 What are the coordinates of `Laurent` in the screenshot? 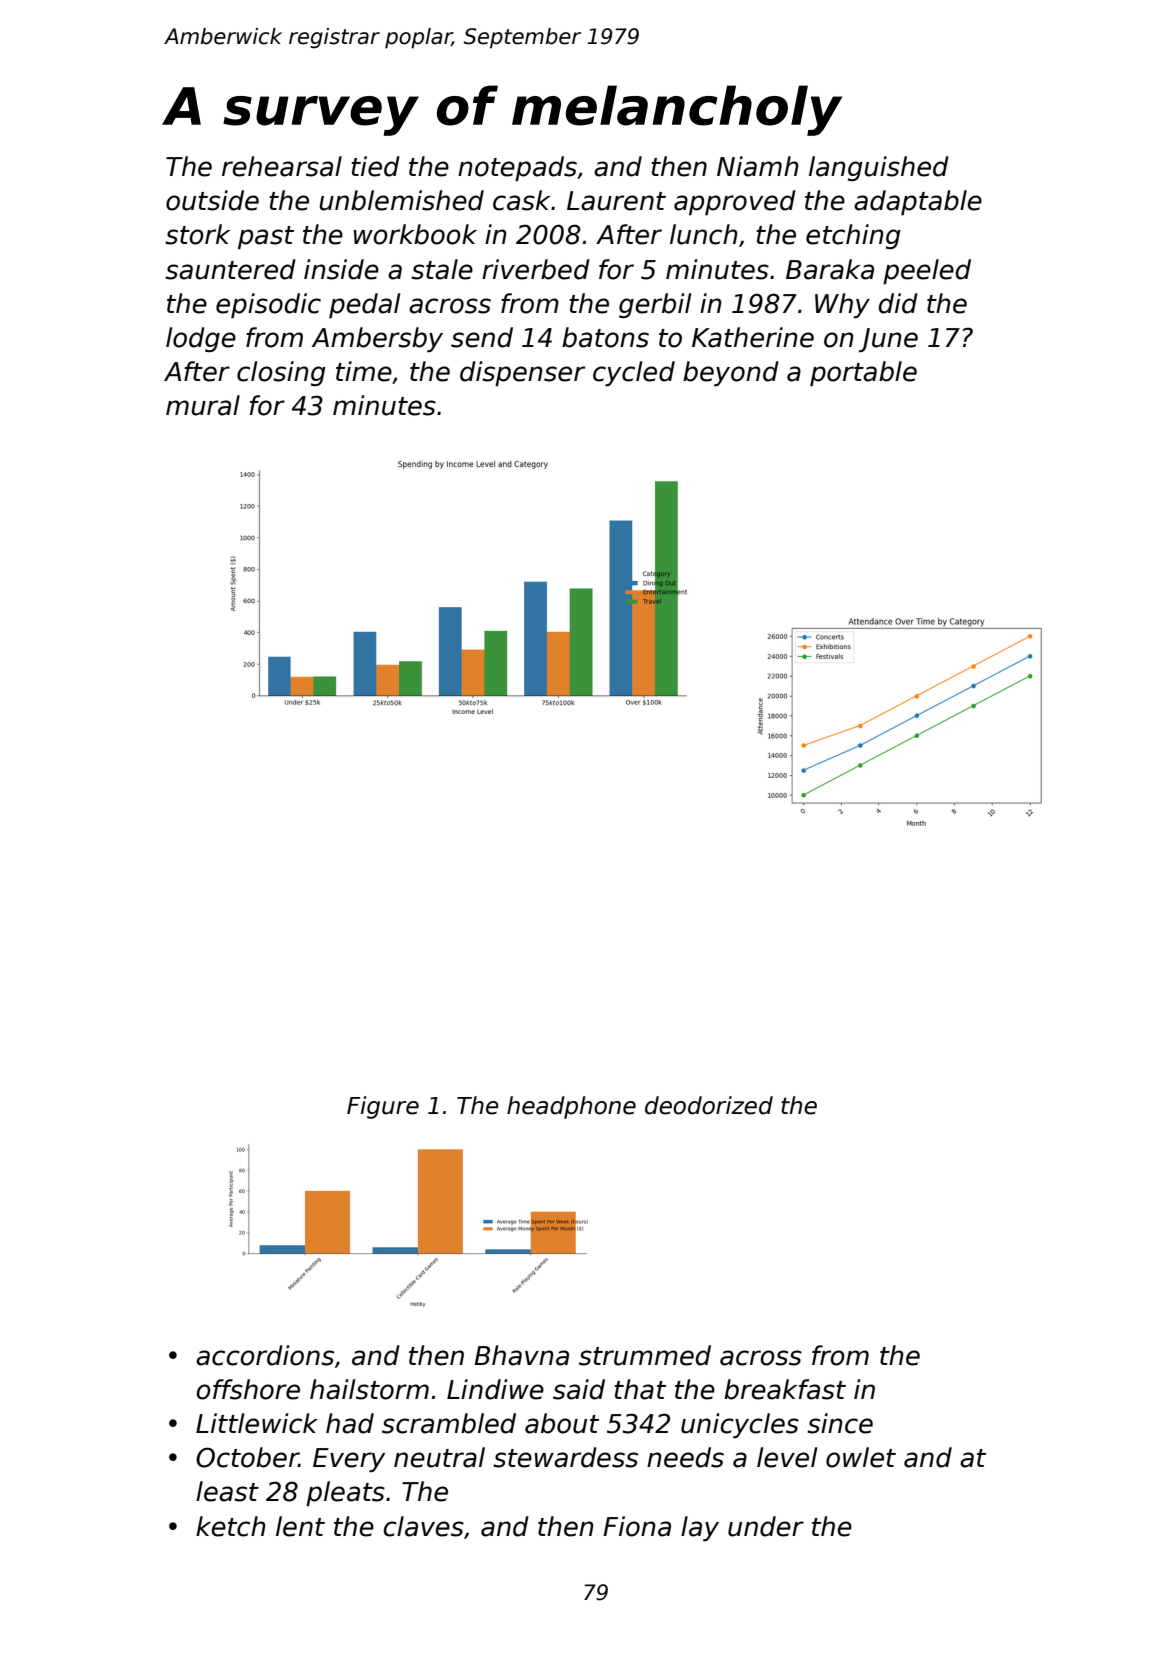 It's located at (616, 201).
